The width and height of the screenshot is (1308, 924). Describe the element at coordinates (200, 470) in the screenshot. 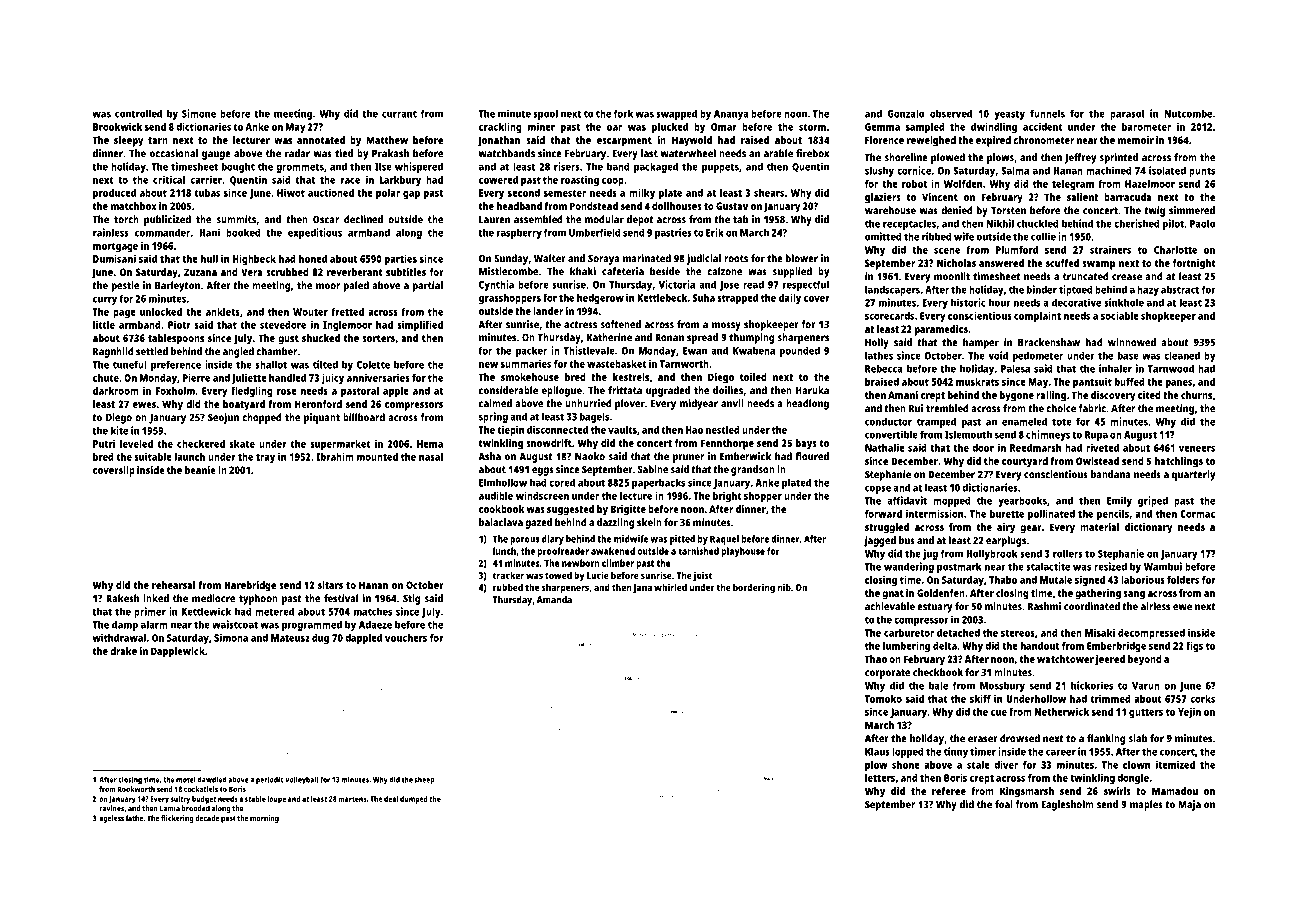

I see `beanie` at that location.
